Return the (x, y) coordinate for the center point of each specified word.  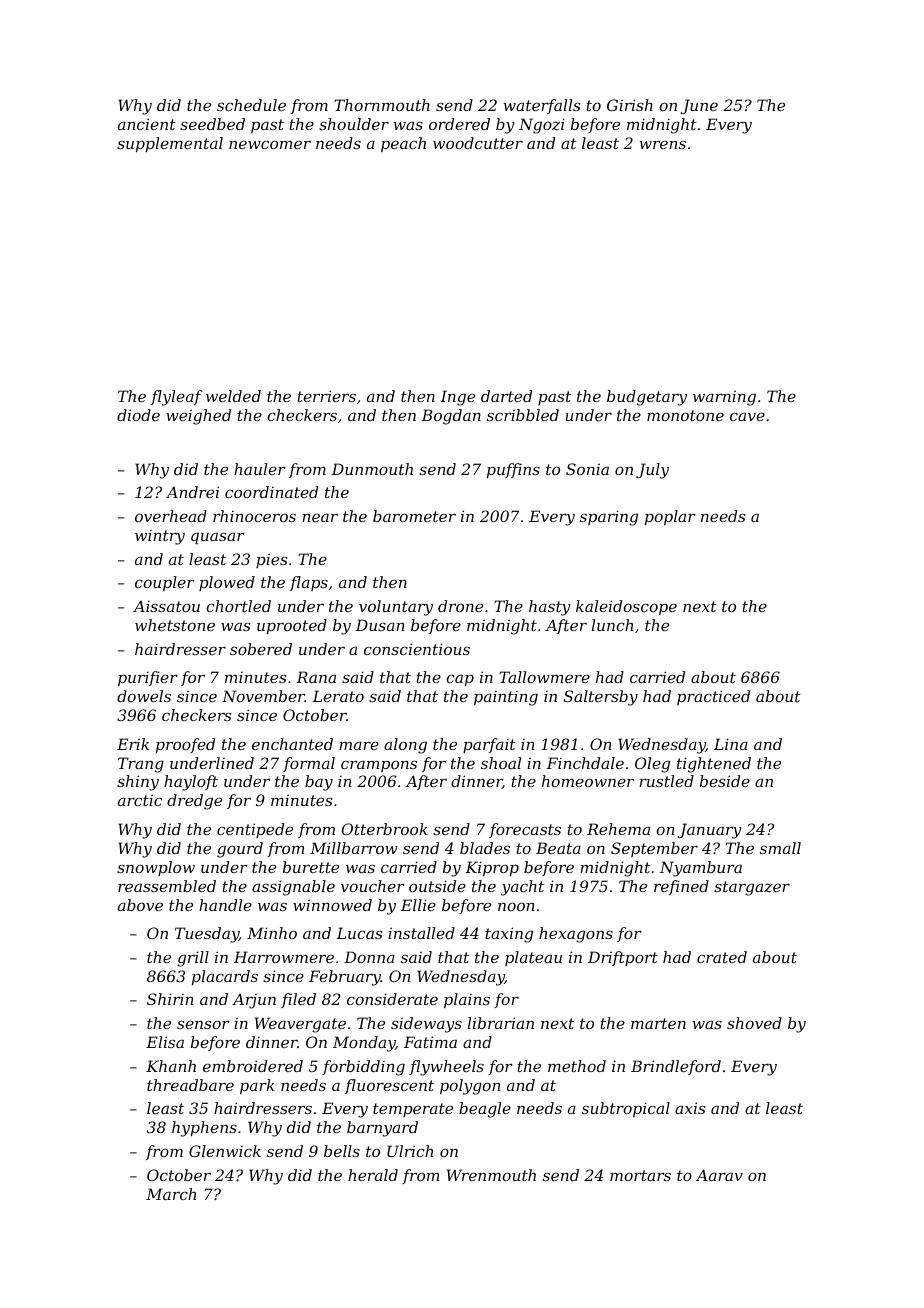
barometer (414, 516)
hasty (550, 608)
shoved (754, 1023)
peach (403, 144)
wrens (663, 144)
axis (690, 1108)
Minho (272, 933)
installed (421, 933)
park (257, 1086)
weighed (198, 417)
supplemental (170, 144)
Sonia (587, 469)
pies (272, 560)
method (577, 1066)
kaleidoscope (626, 607)
